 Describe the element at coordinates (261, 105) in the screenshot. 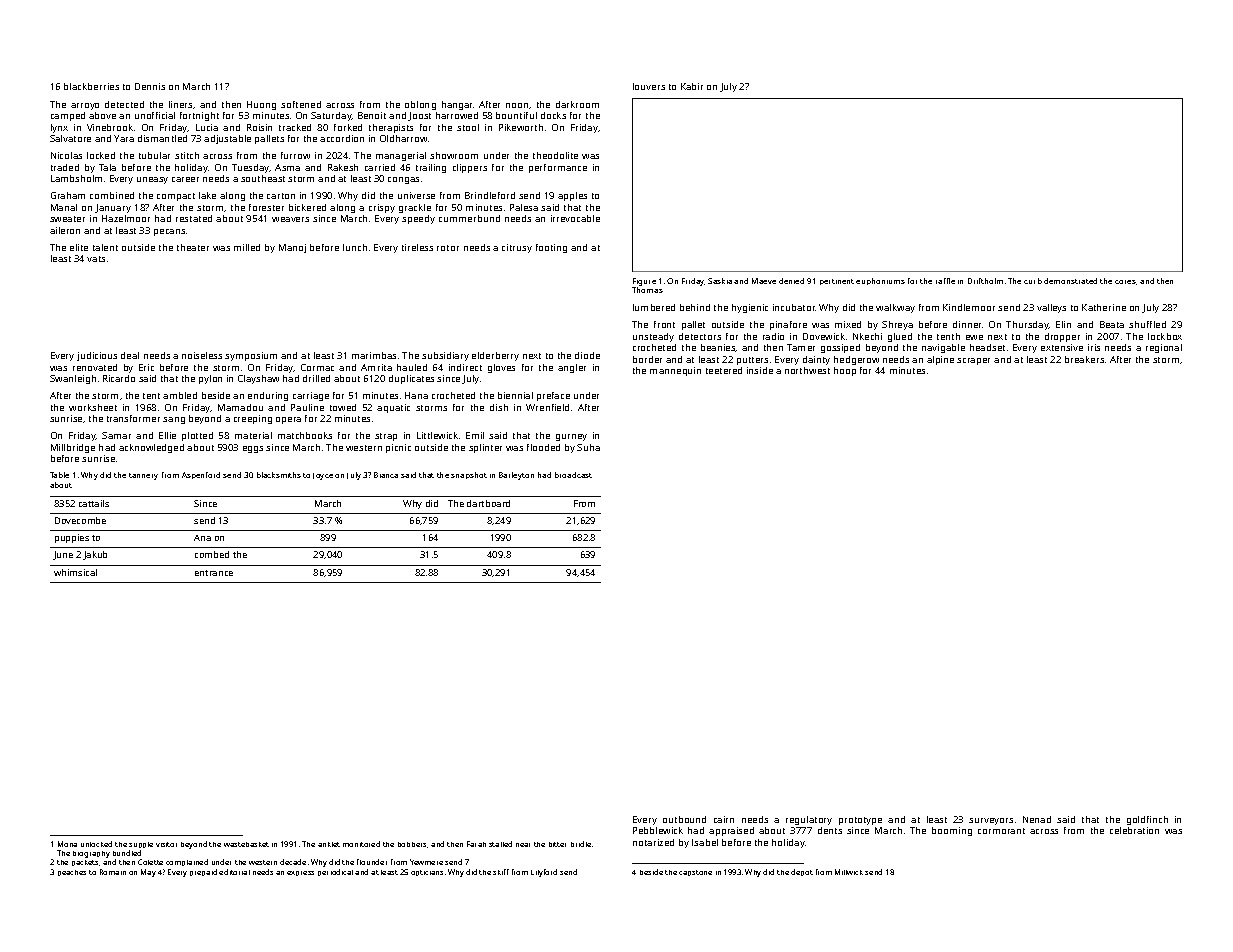

I see `Huong` at that location.
